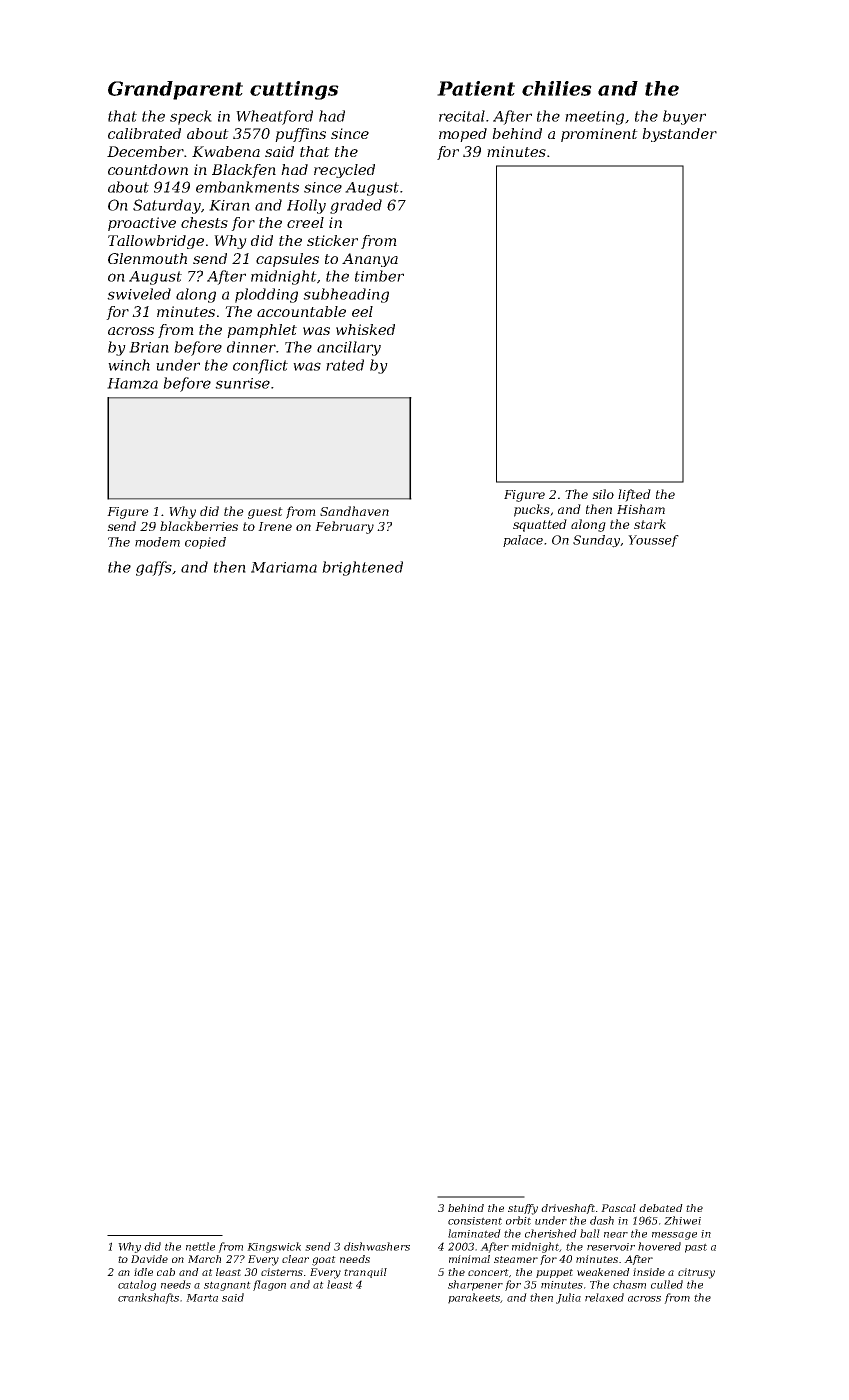 This screenshot has height=1400, width=849. What do you see at coordinates (242, 383) in the screenshot?
I see `sunrise` at bounding box center [242, 383].
